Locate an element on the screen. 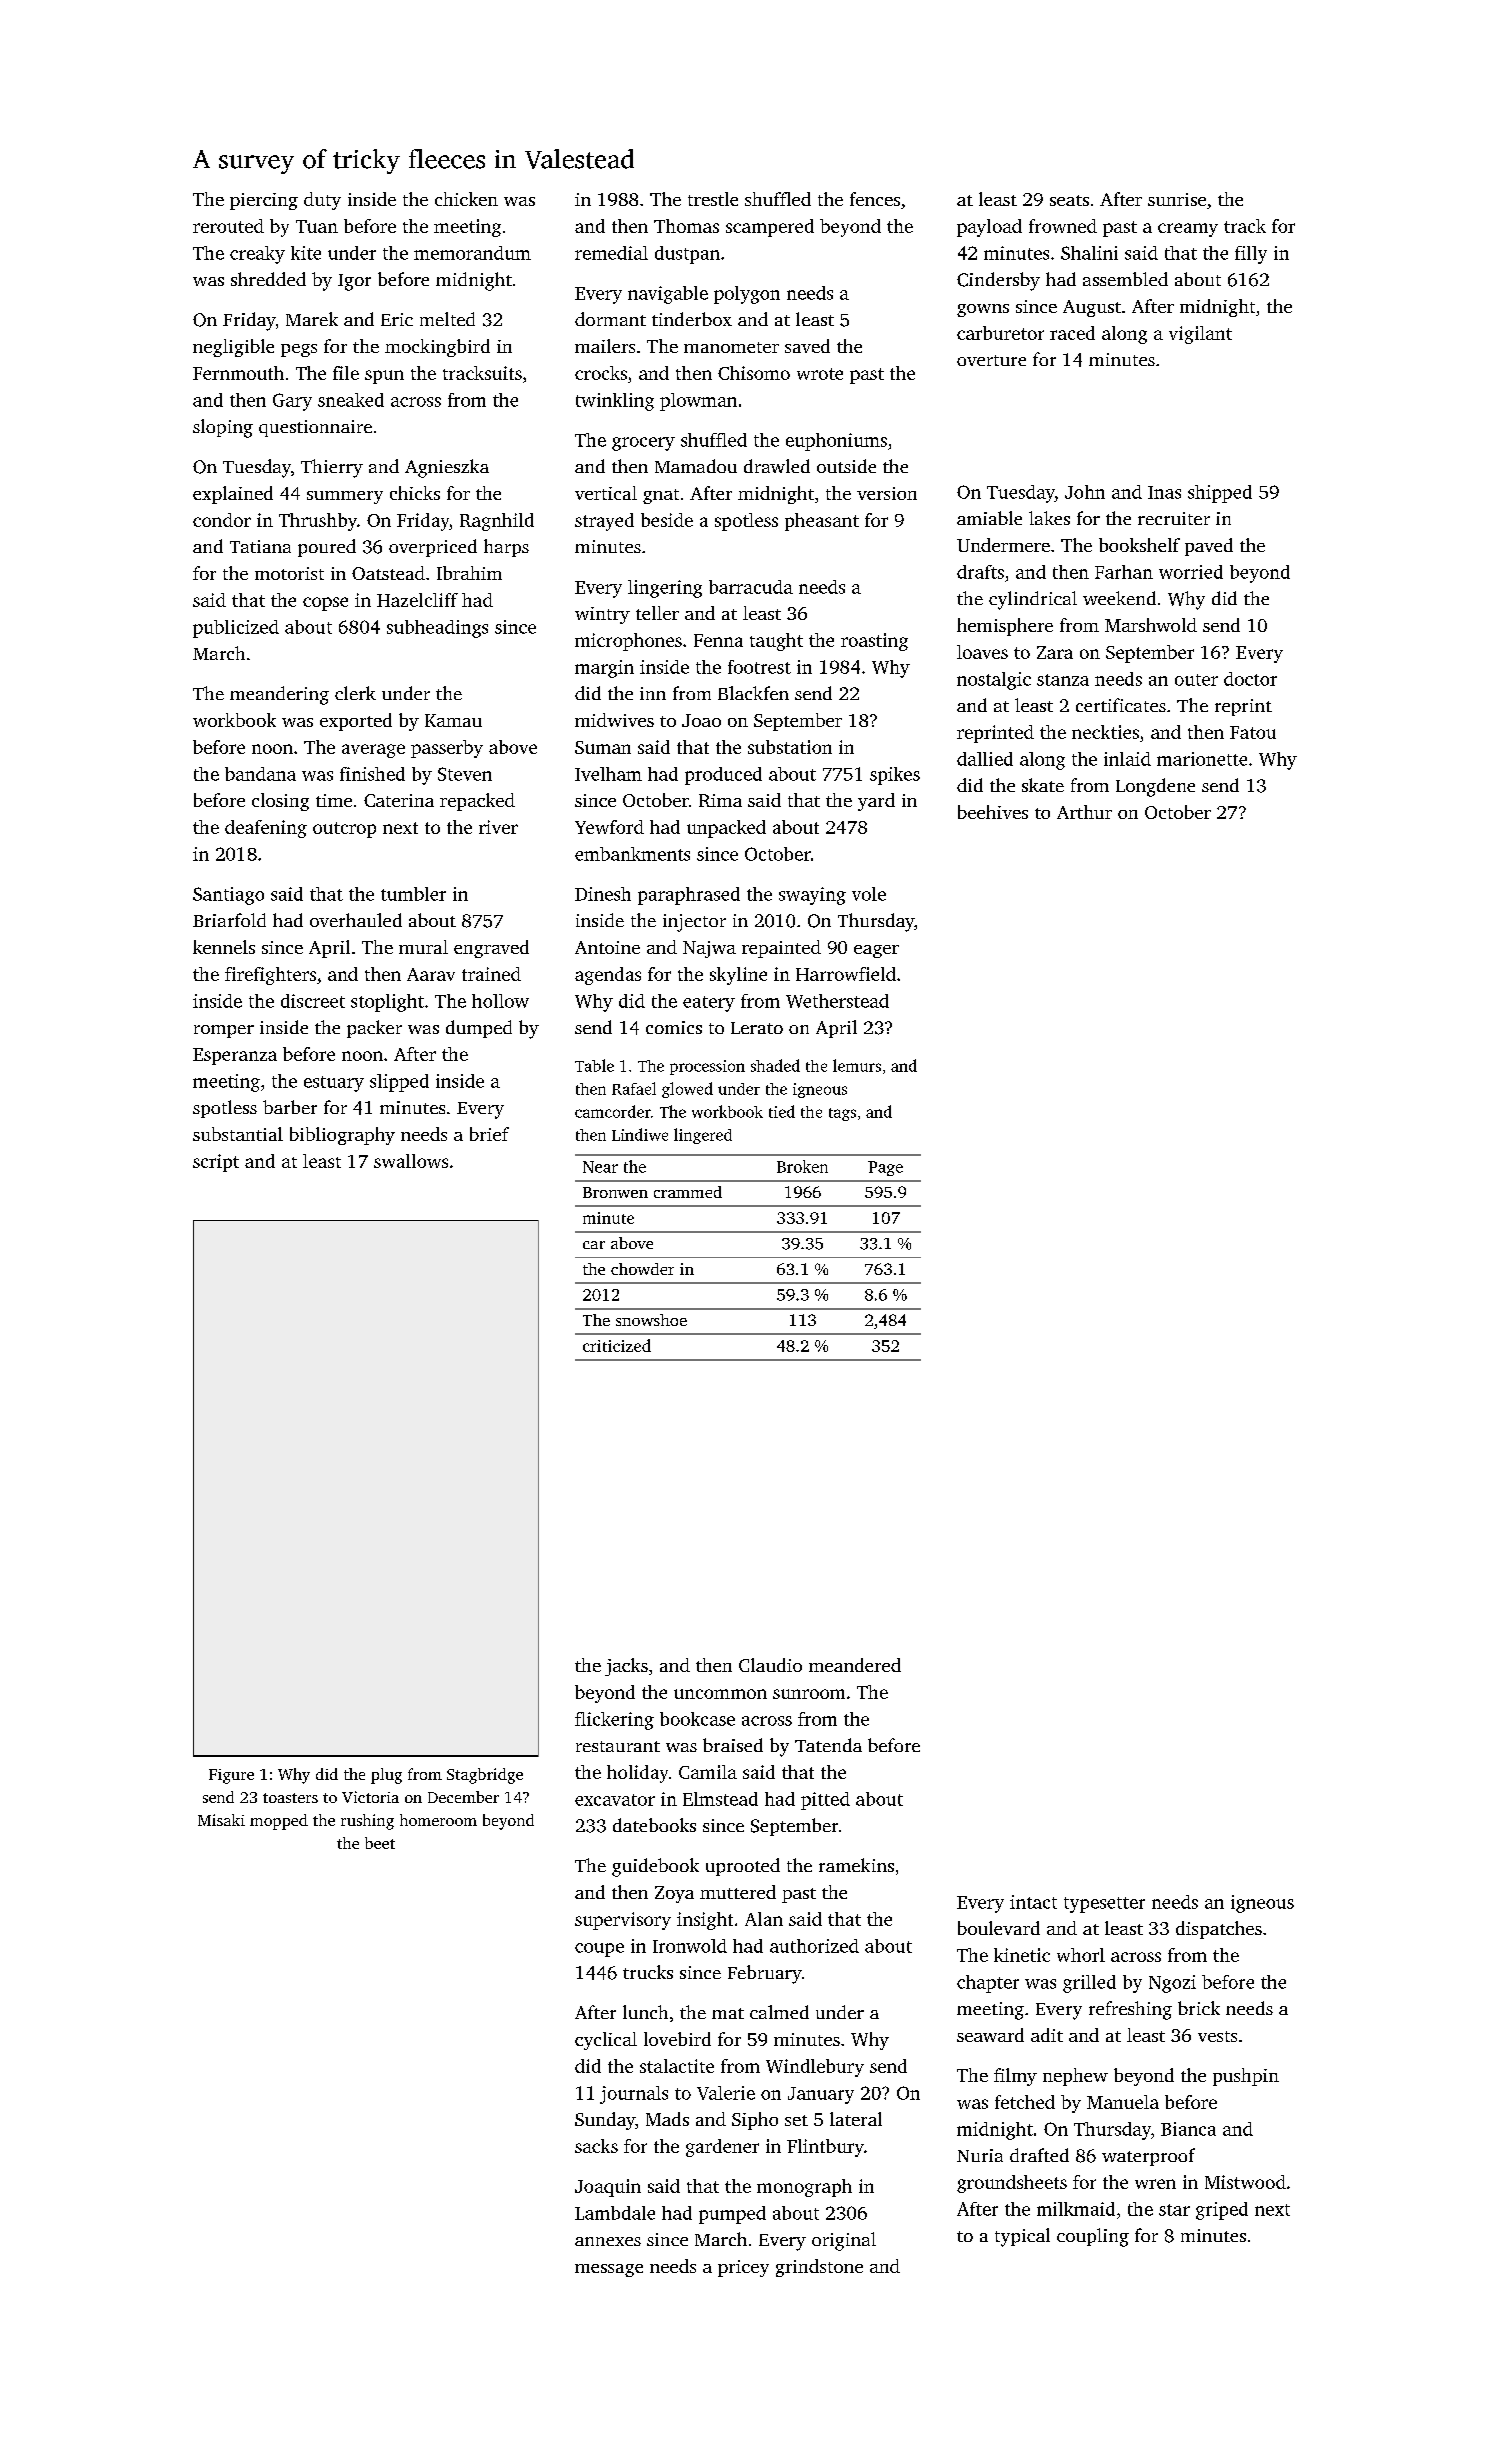  chapter is located at coordinates (988, 1984).
